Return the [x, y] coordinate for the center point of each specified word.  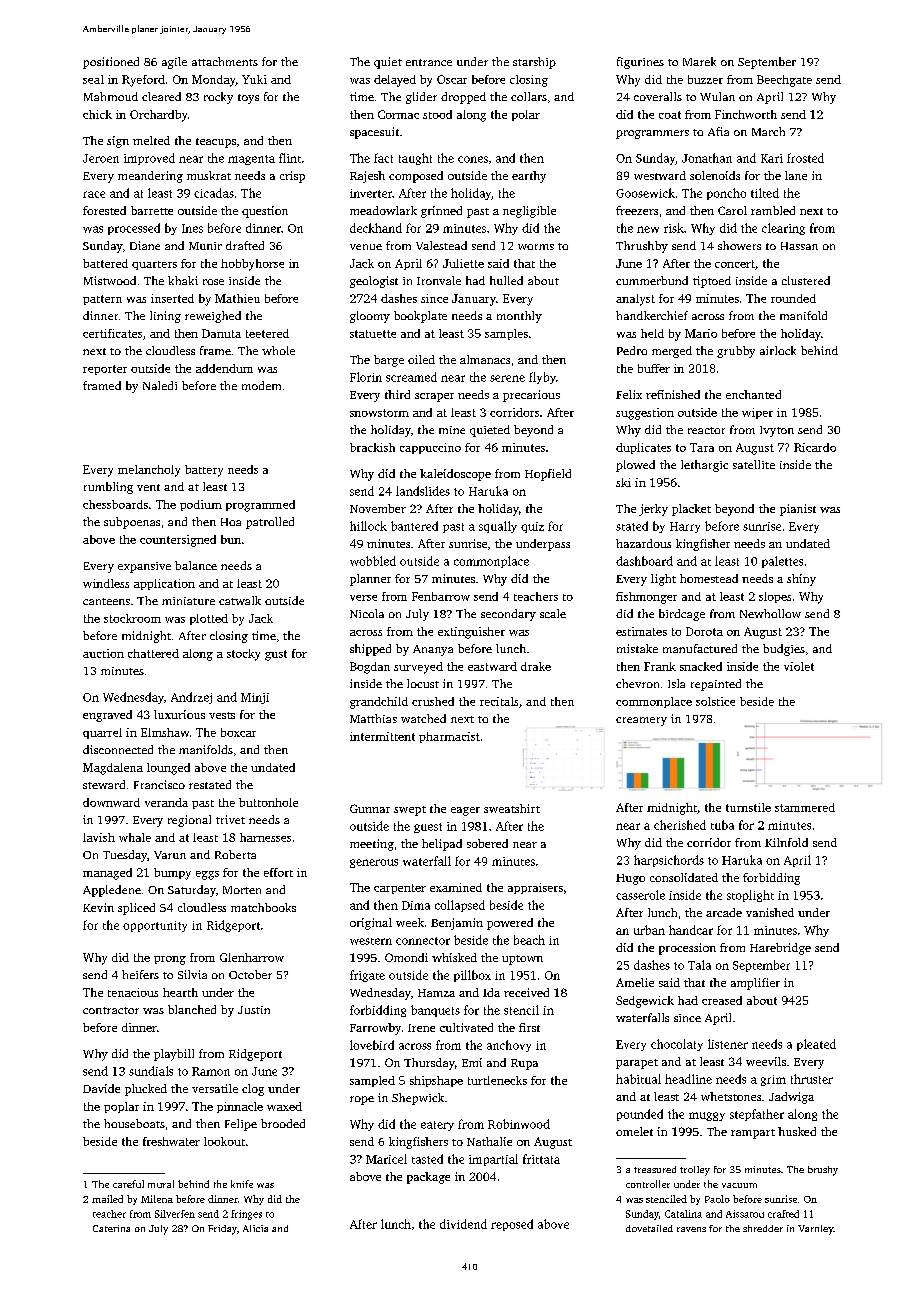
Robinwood [519, 1124]
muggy [707, 1116]
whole [278, 350]
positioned [111, 63]
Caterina [111, 1228]
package [428, 1178]
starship [534, 63]
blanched [192, 1009]
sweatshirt [512, 808]
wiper [757, 413]
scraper [434, 397]
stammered [805, 807]
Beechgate [784, 81]
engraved [107, 716]
